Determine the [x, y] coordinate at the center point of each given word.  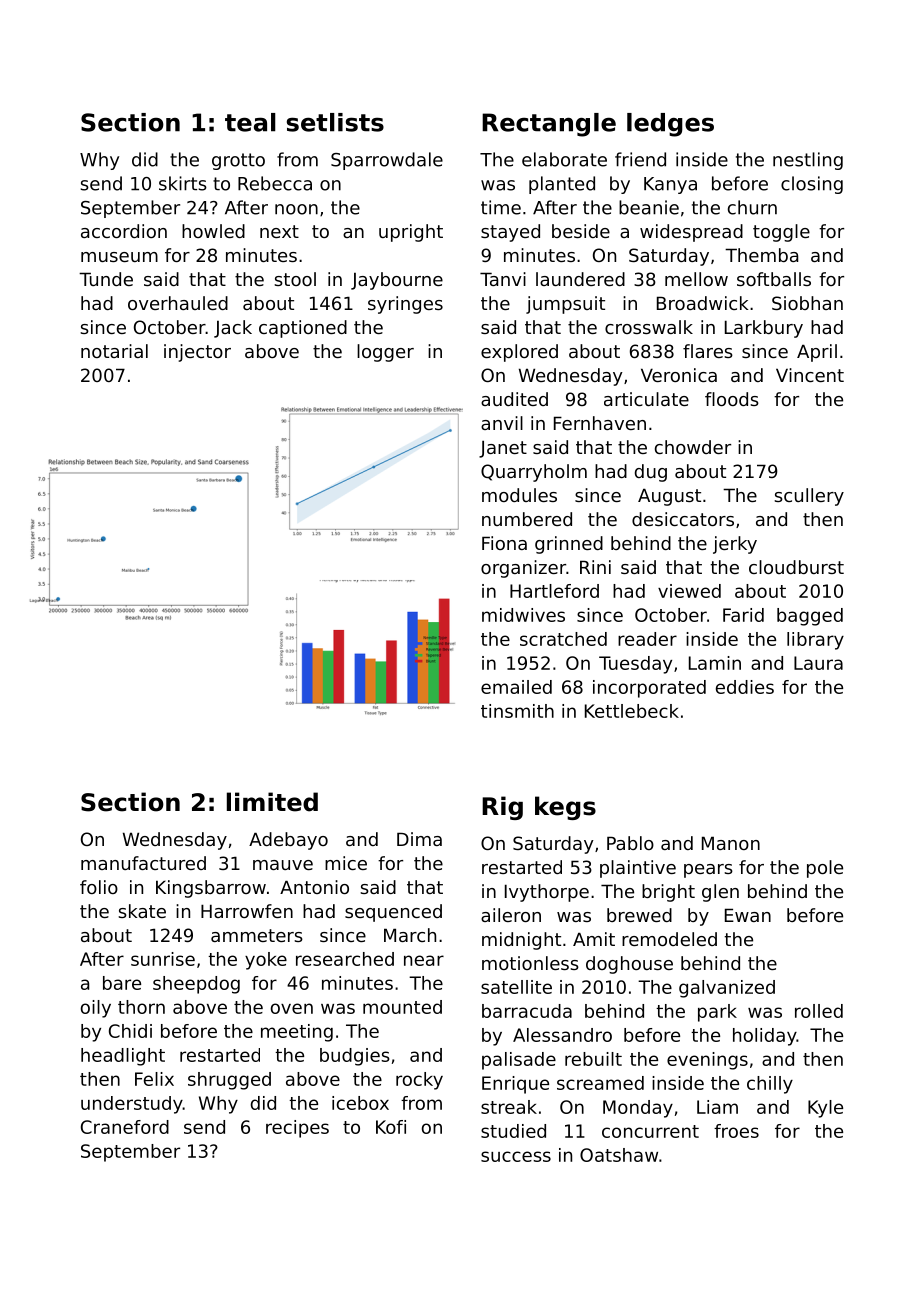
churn [752, 207]
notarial [114, 351]
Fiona [504, 543]
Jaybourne [397, 281]
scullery [809, 497]
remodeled [669, 939]
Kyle [825, 1109]
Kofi [391, 1127]
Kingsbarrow [211, 889]
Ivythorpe [547, 893]
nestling [808, 161]
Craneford [125, 1127]
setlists [335, 122]
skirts [183, 183]
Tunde [106, 279]
